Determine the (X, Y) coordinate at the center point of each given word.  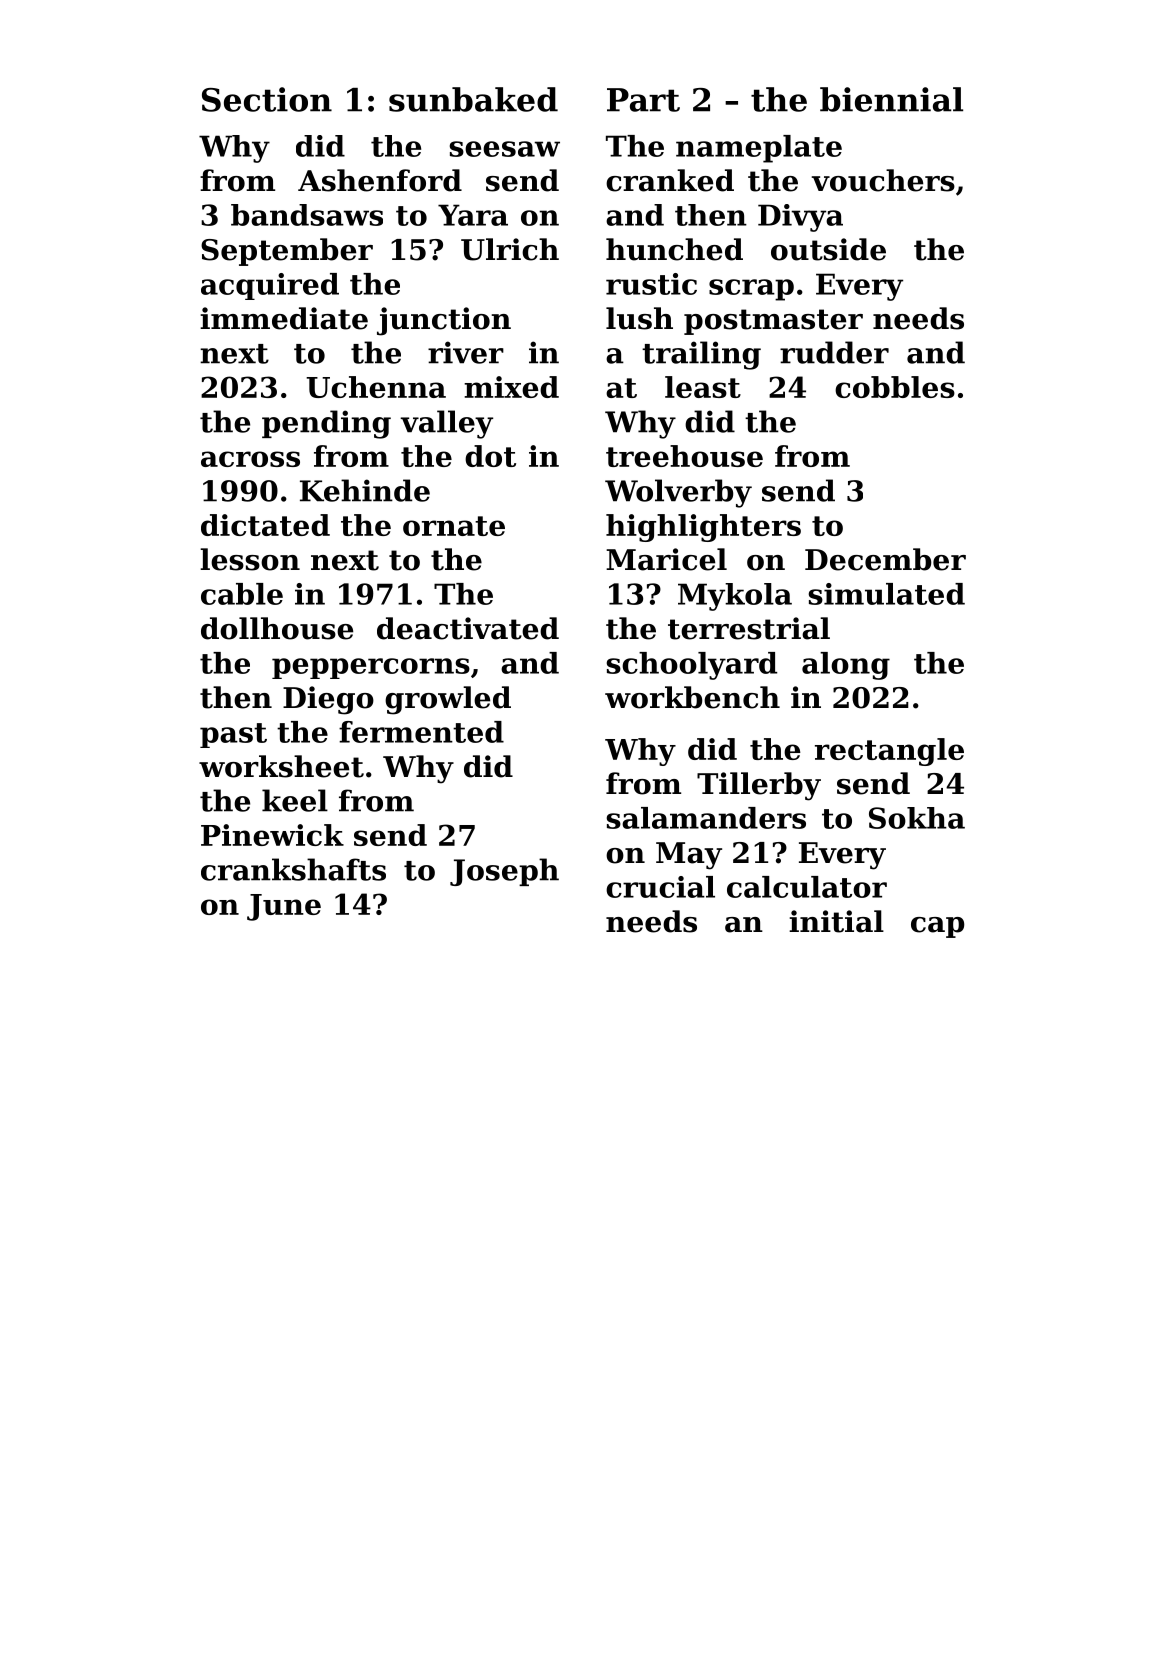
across (250, 459)
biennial (891, 99)
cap (937, 927)
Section (267, 99)
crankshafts (293, 869)
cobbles (895, 387)
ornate (454, 526)
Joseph (504, 872)
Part (643, 100)
